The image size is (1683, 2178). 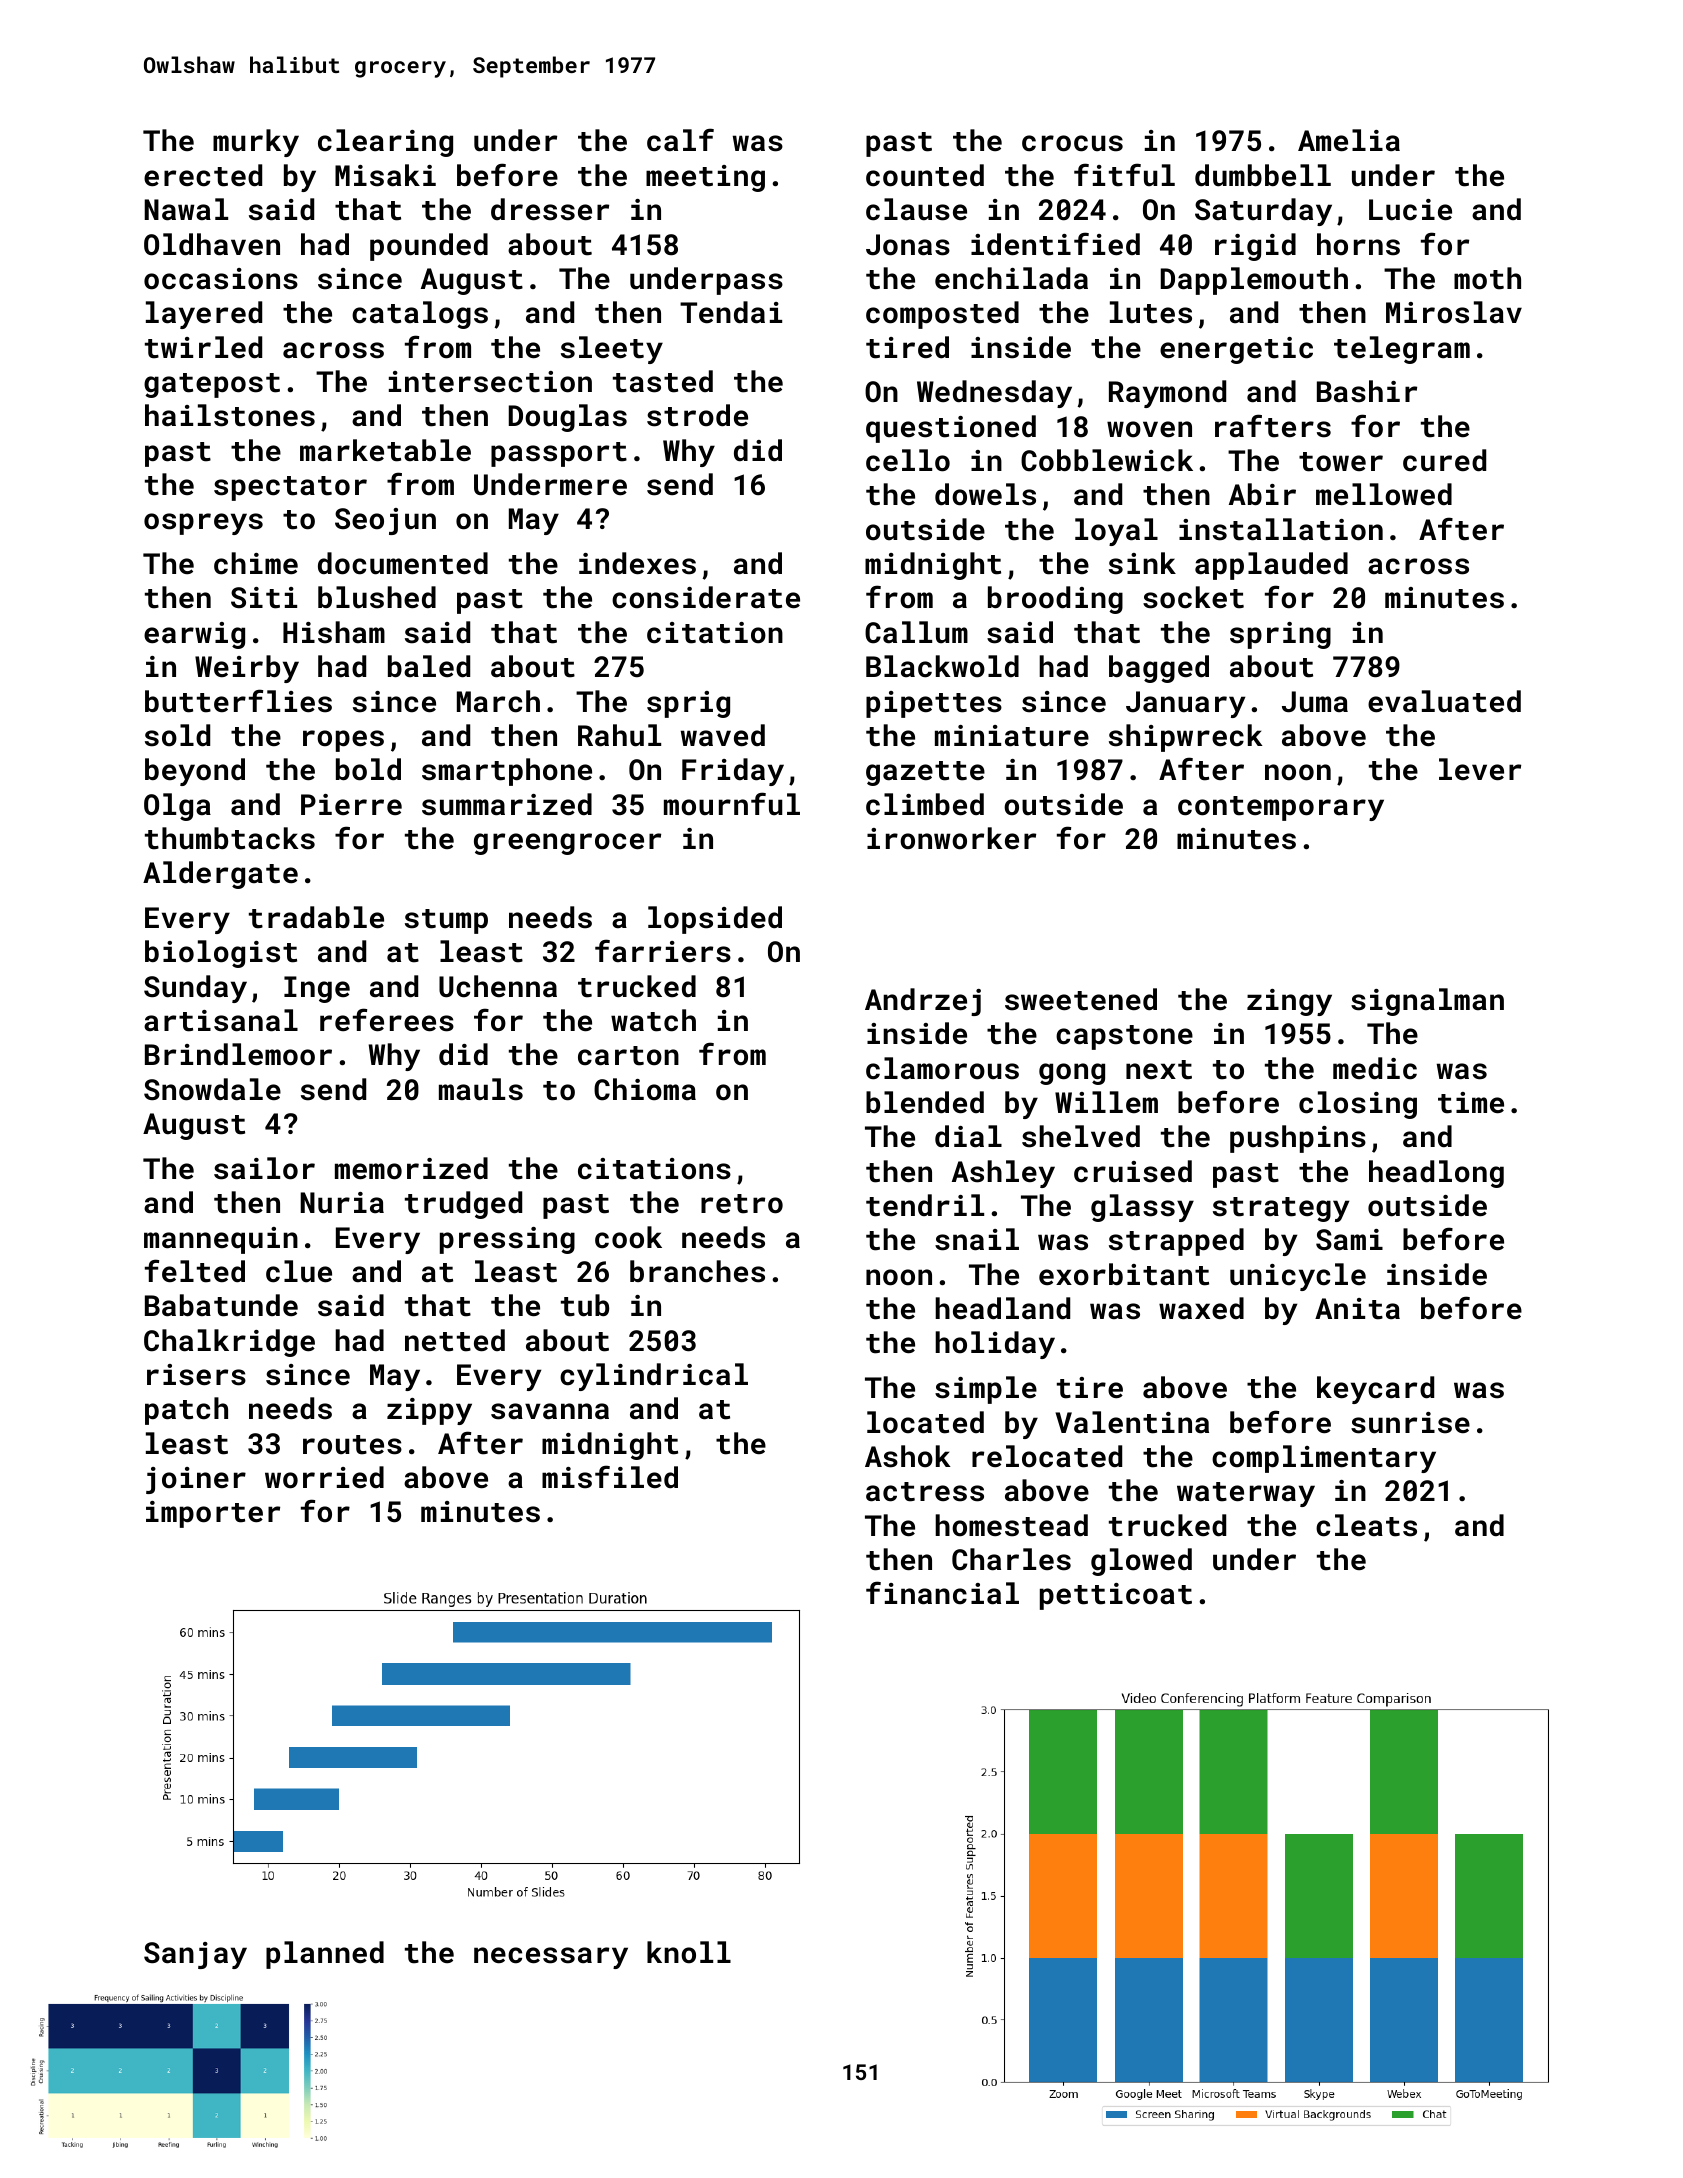 I want to click on questioned, so click(x=951, y=429).
